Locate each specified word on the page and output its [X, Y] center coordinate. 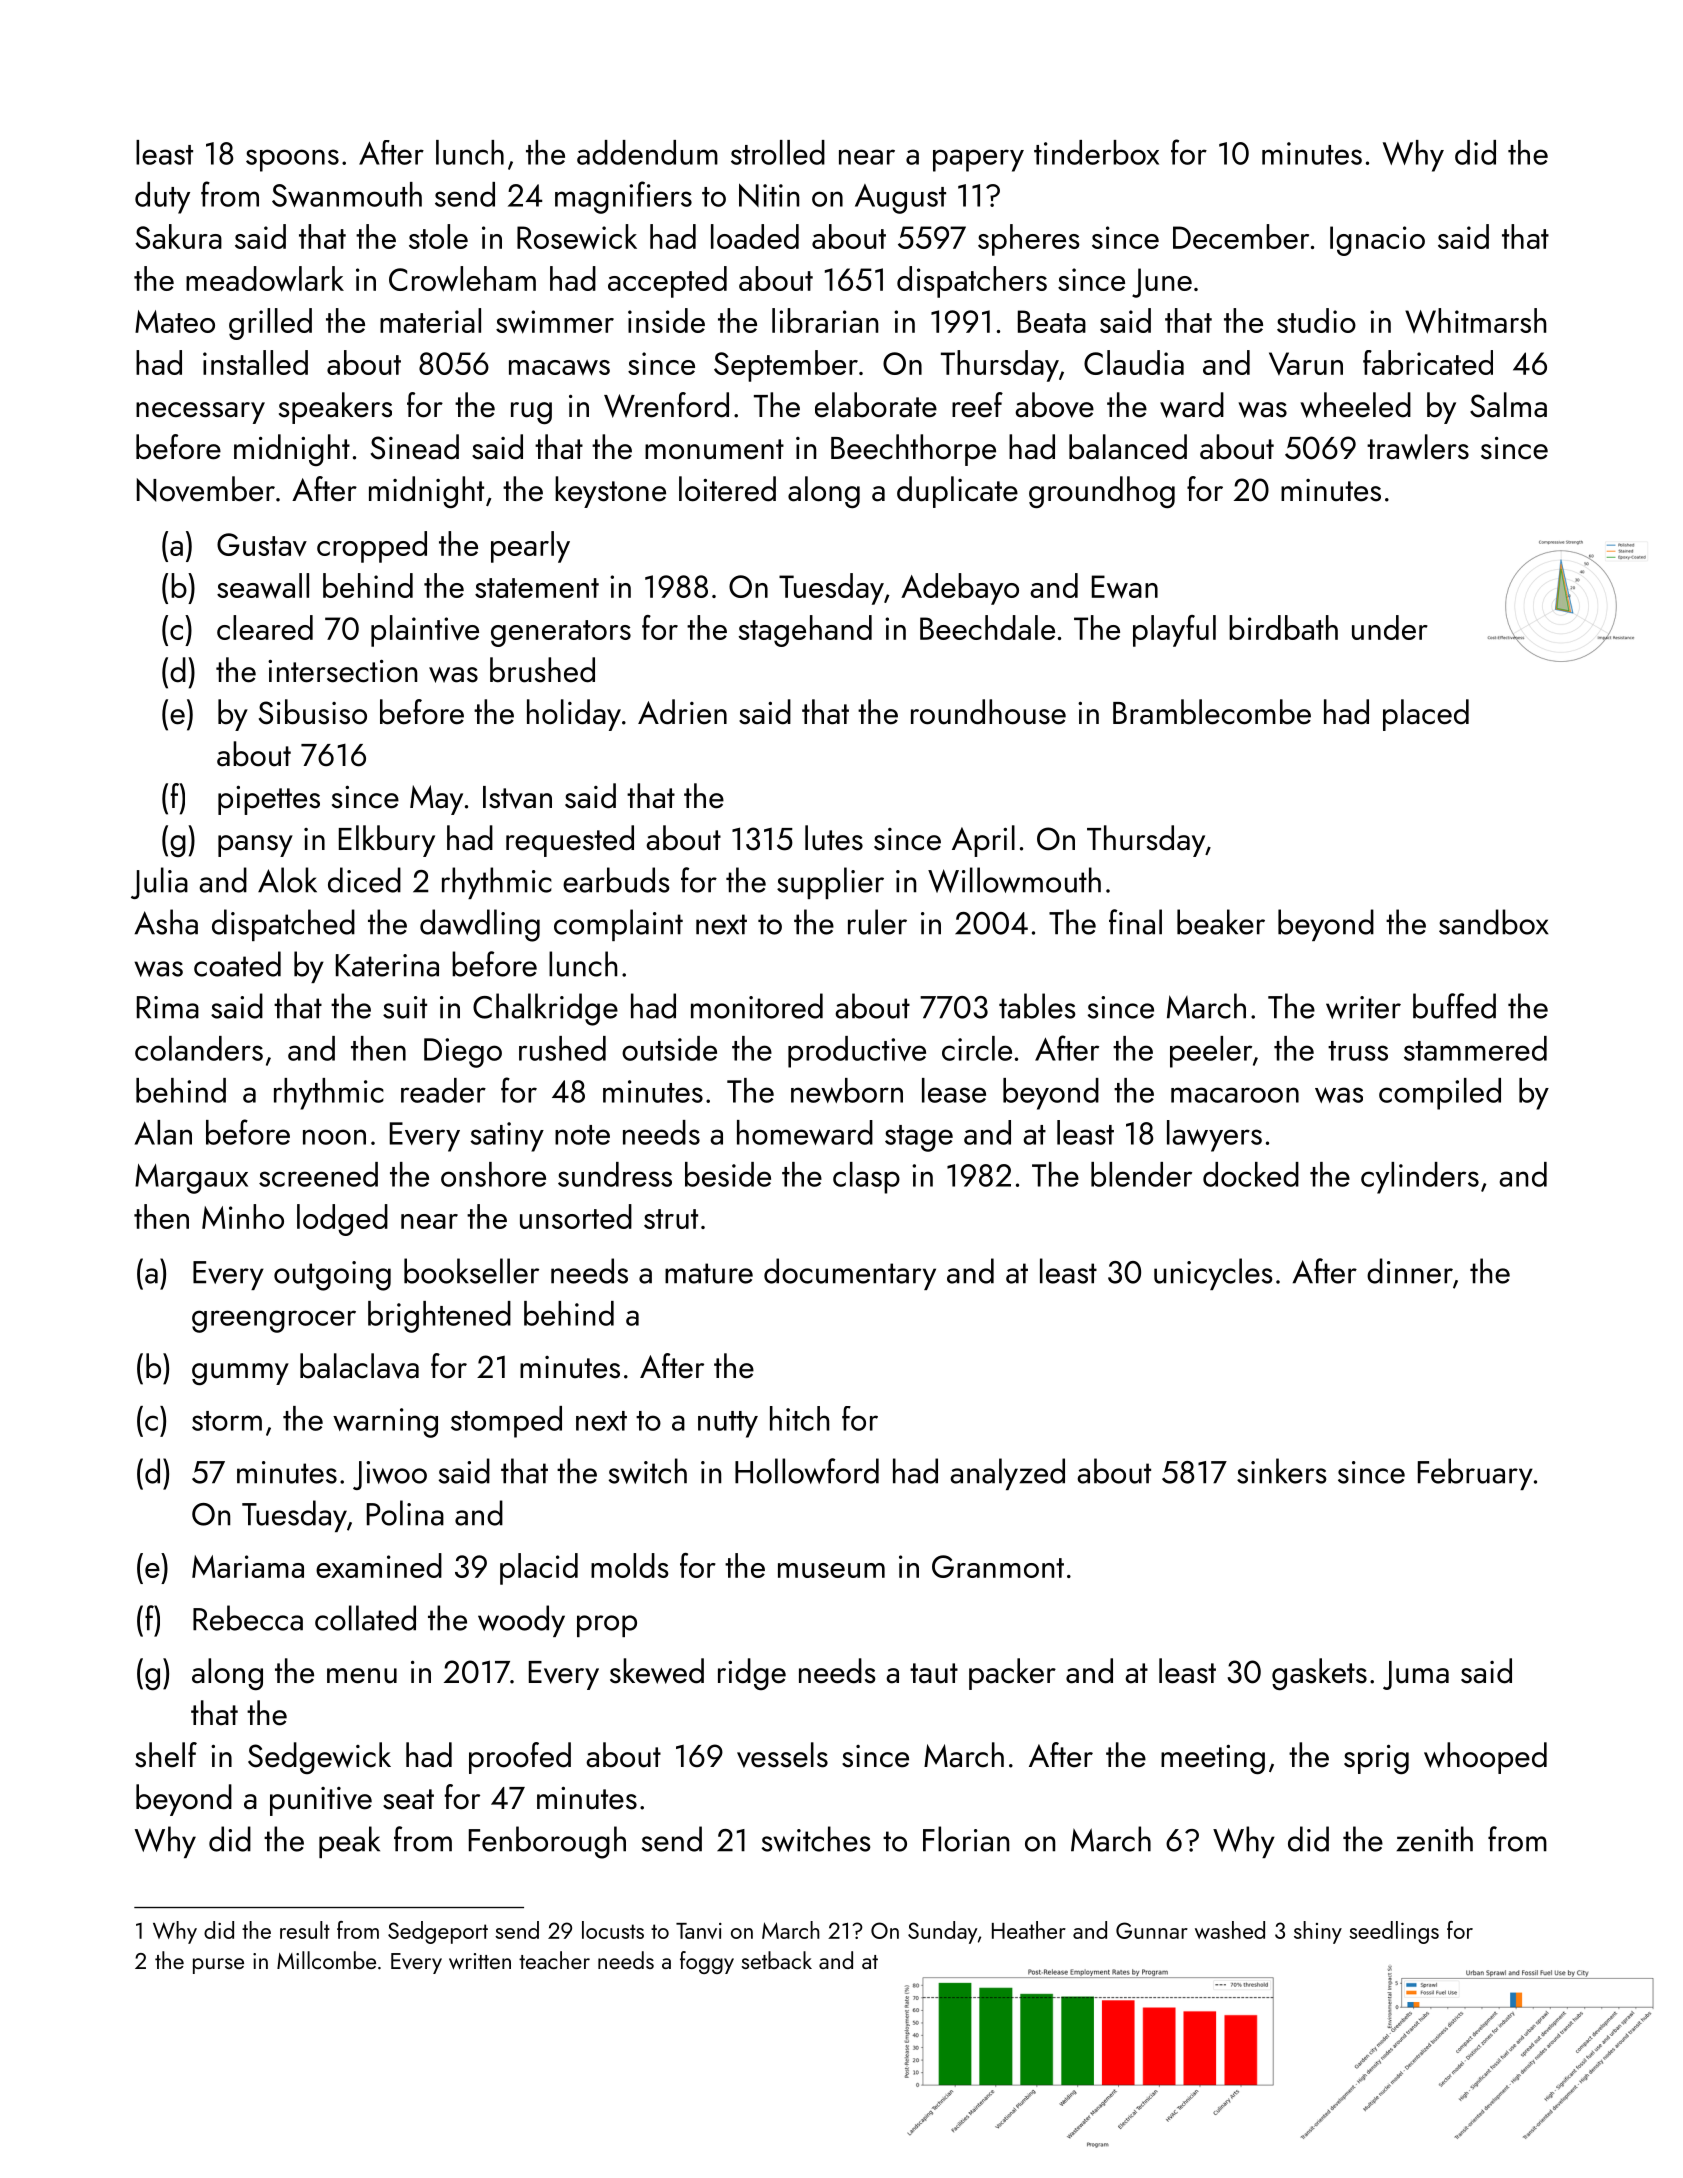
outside [669, 1048]
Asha [166, 922]
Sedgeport [438, 1932]
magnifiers [623, 197]
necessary [200, 413]
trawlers [1418, 447]
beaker [1221, 922]
